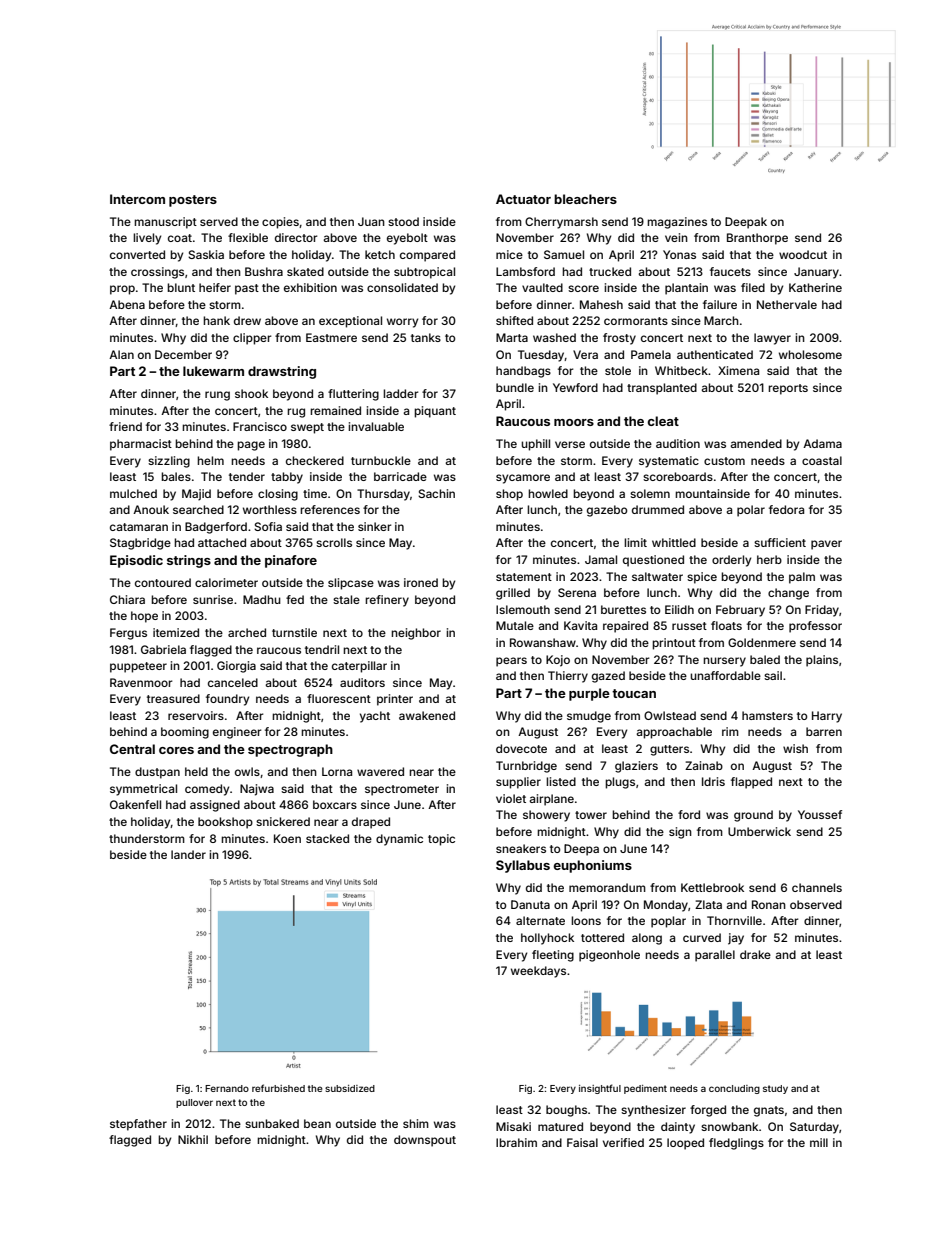  I want to click on Ibrahim, so click(516, 1142).
